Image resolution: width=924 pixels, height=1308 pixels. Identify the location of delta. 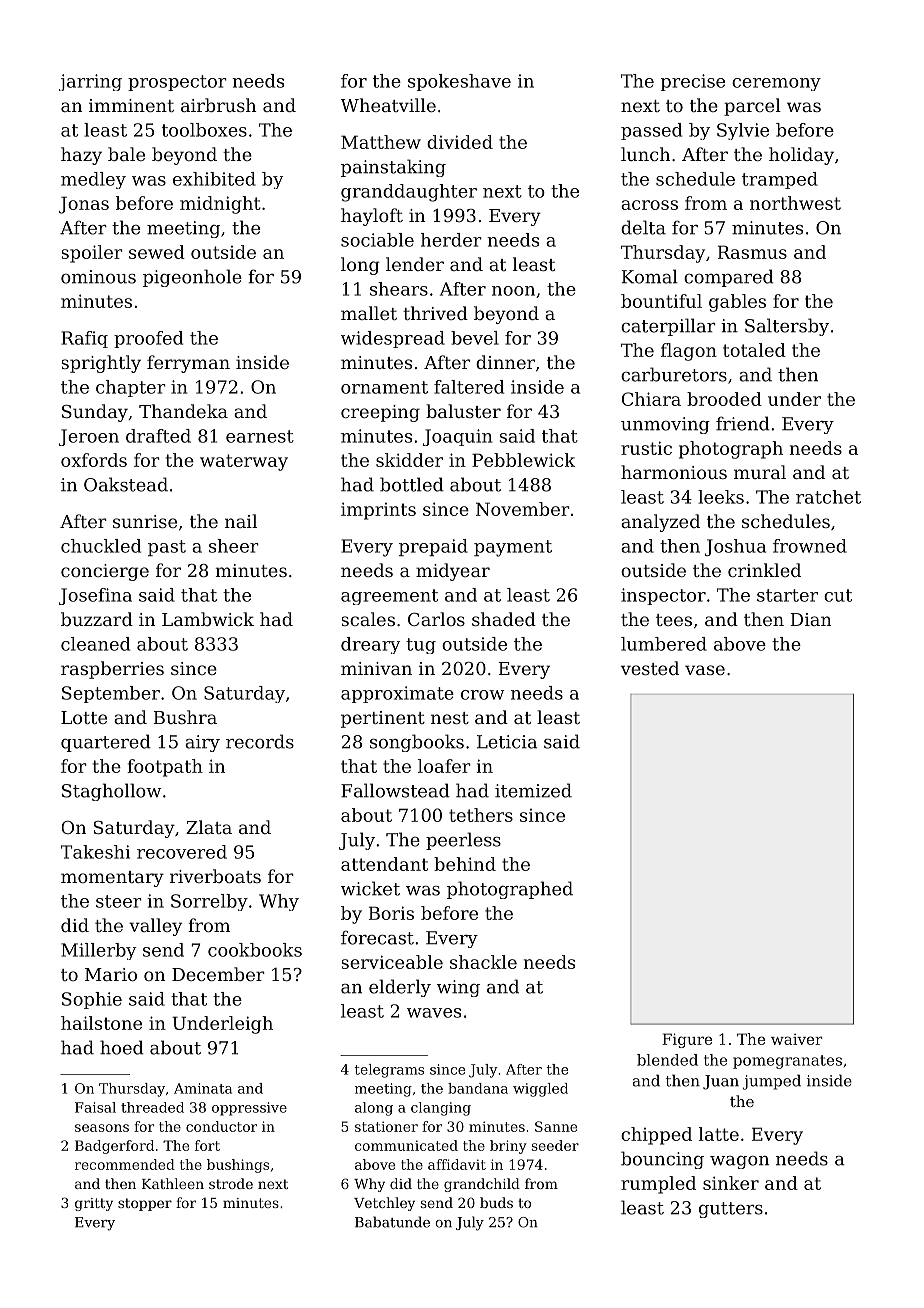
(643, 227).
